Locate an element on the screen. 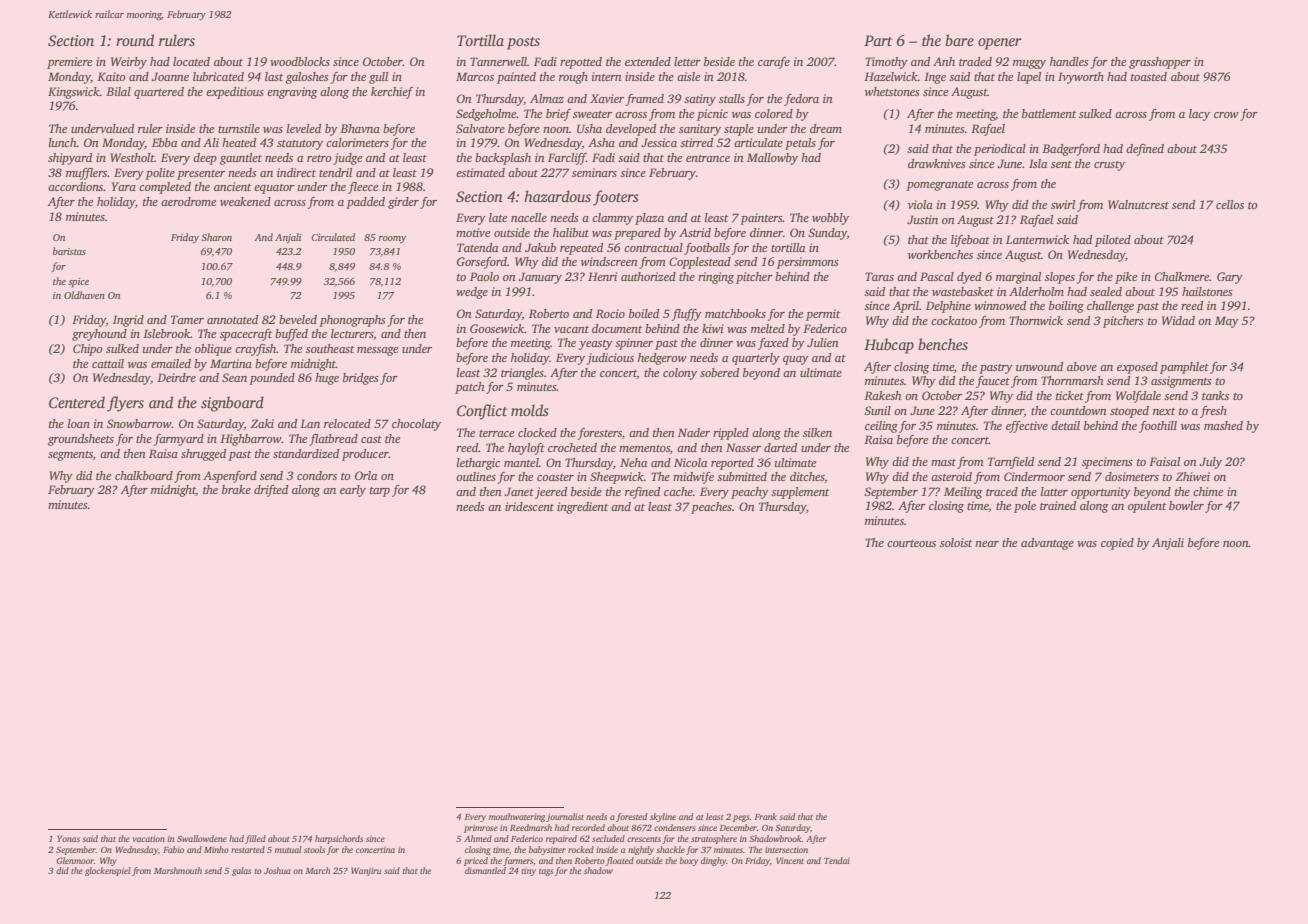 The height and width of the screenshot is (924, 1308). copied is located at coordinates (1117, 544).
